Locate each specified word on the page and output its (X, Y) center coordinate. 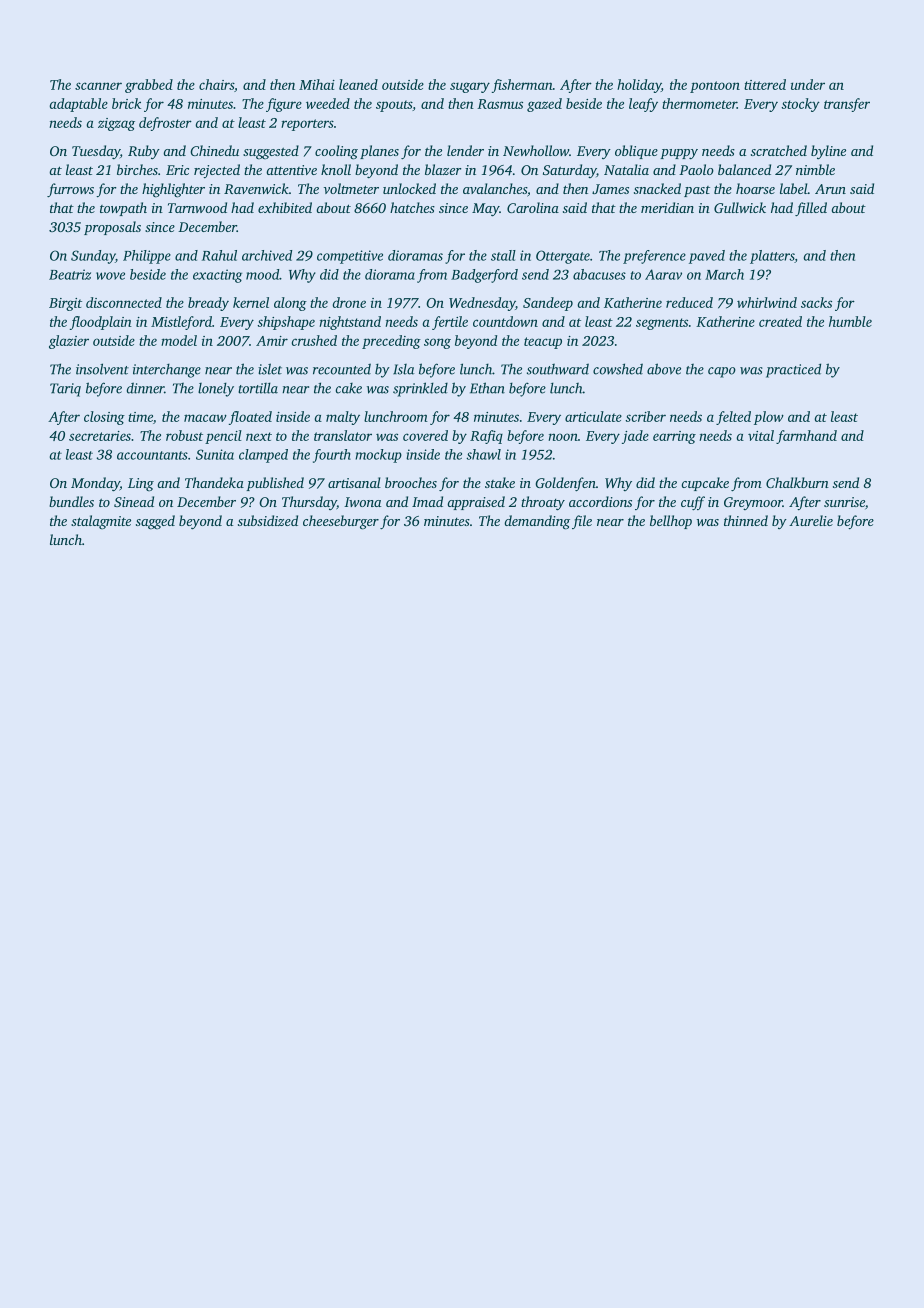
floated (250, 418)
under (808, 84)
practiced (793, 370)
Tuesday (96, 152)
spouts (394, 106)
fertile (450, 323)
